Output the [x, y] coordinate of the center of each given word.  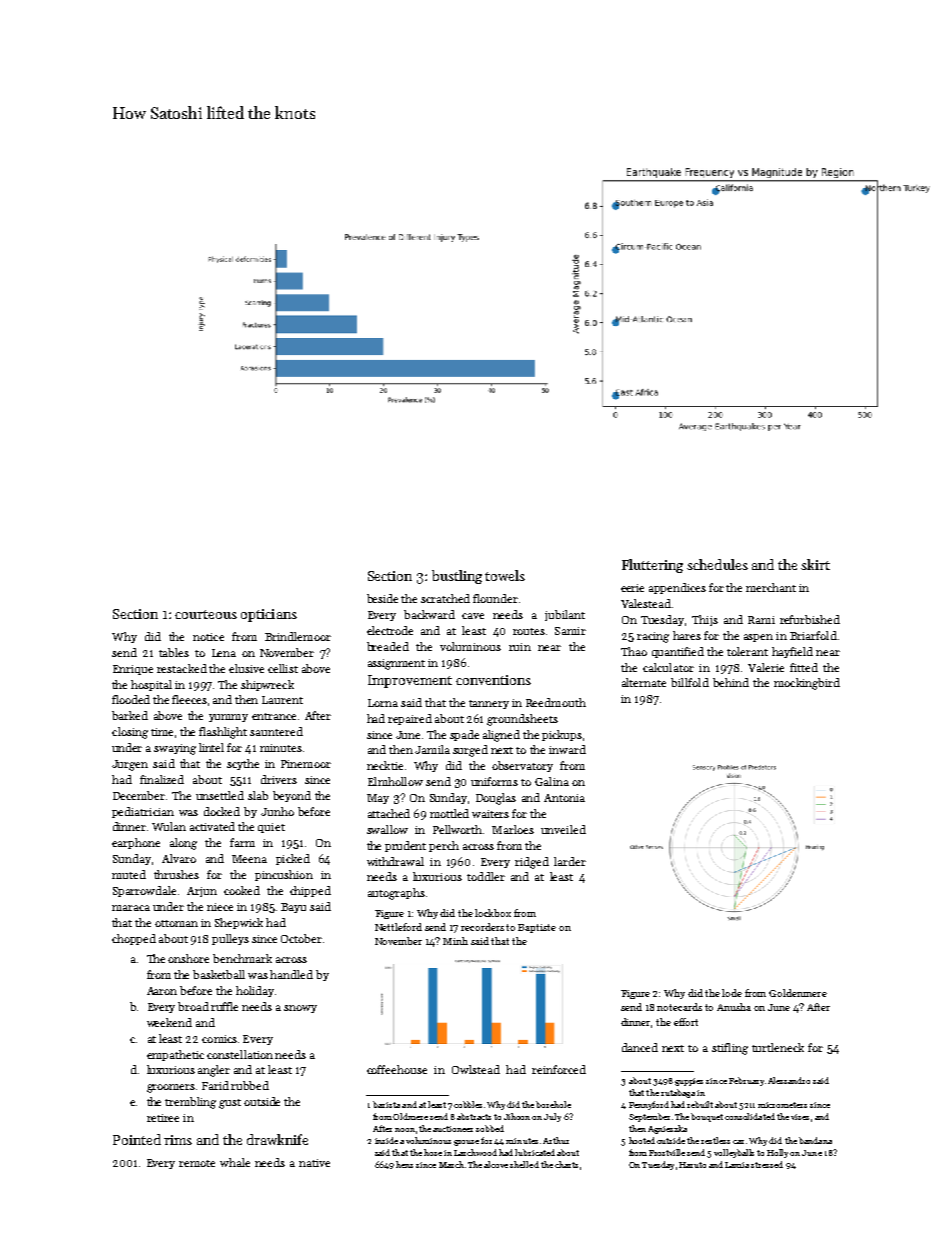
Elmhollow [395, 781]
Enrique [133, 670]
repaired [410, 719]
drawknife [277, 1139]
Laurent [282, 700]
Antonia [564, 798]
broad [193, 1006]
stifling [730, 1049]
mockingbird [807, 684]
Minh [455, 941]
